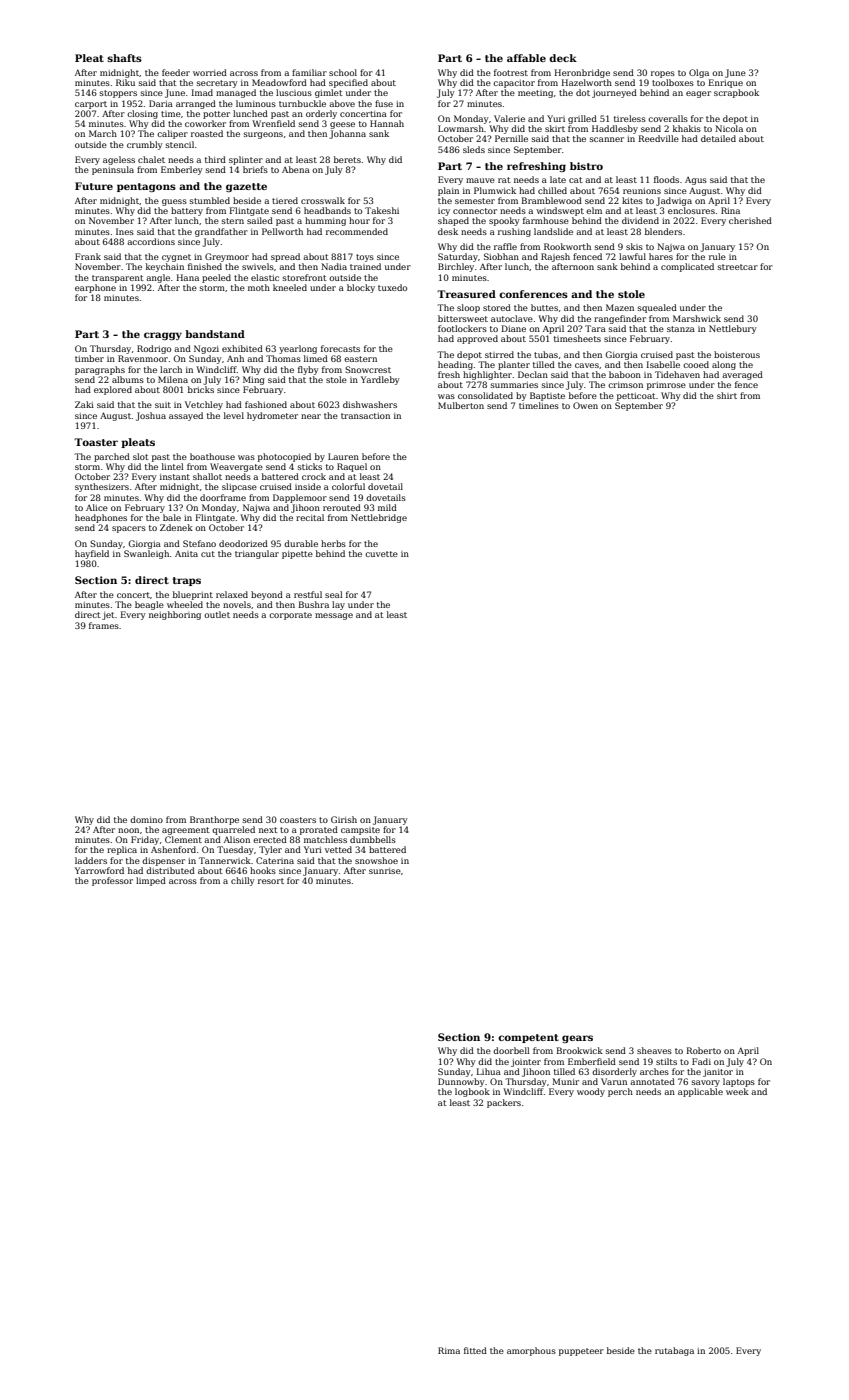 The image size is (849, 1400). Describe the element at coordinates (210, 200) in the page. I see `stumbled` at that location.
